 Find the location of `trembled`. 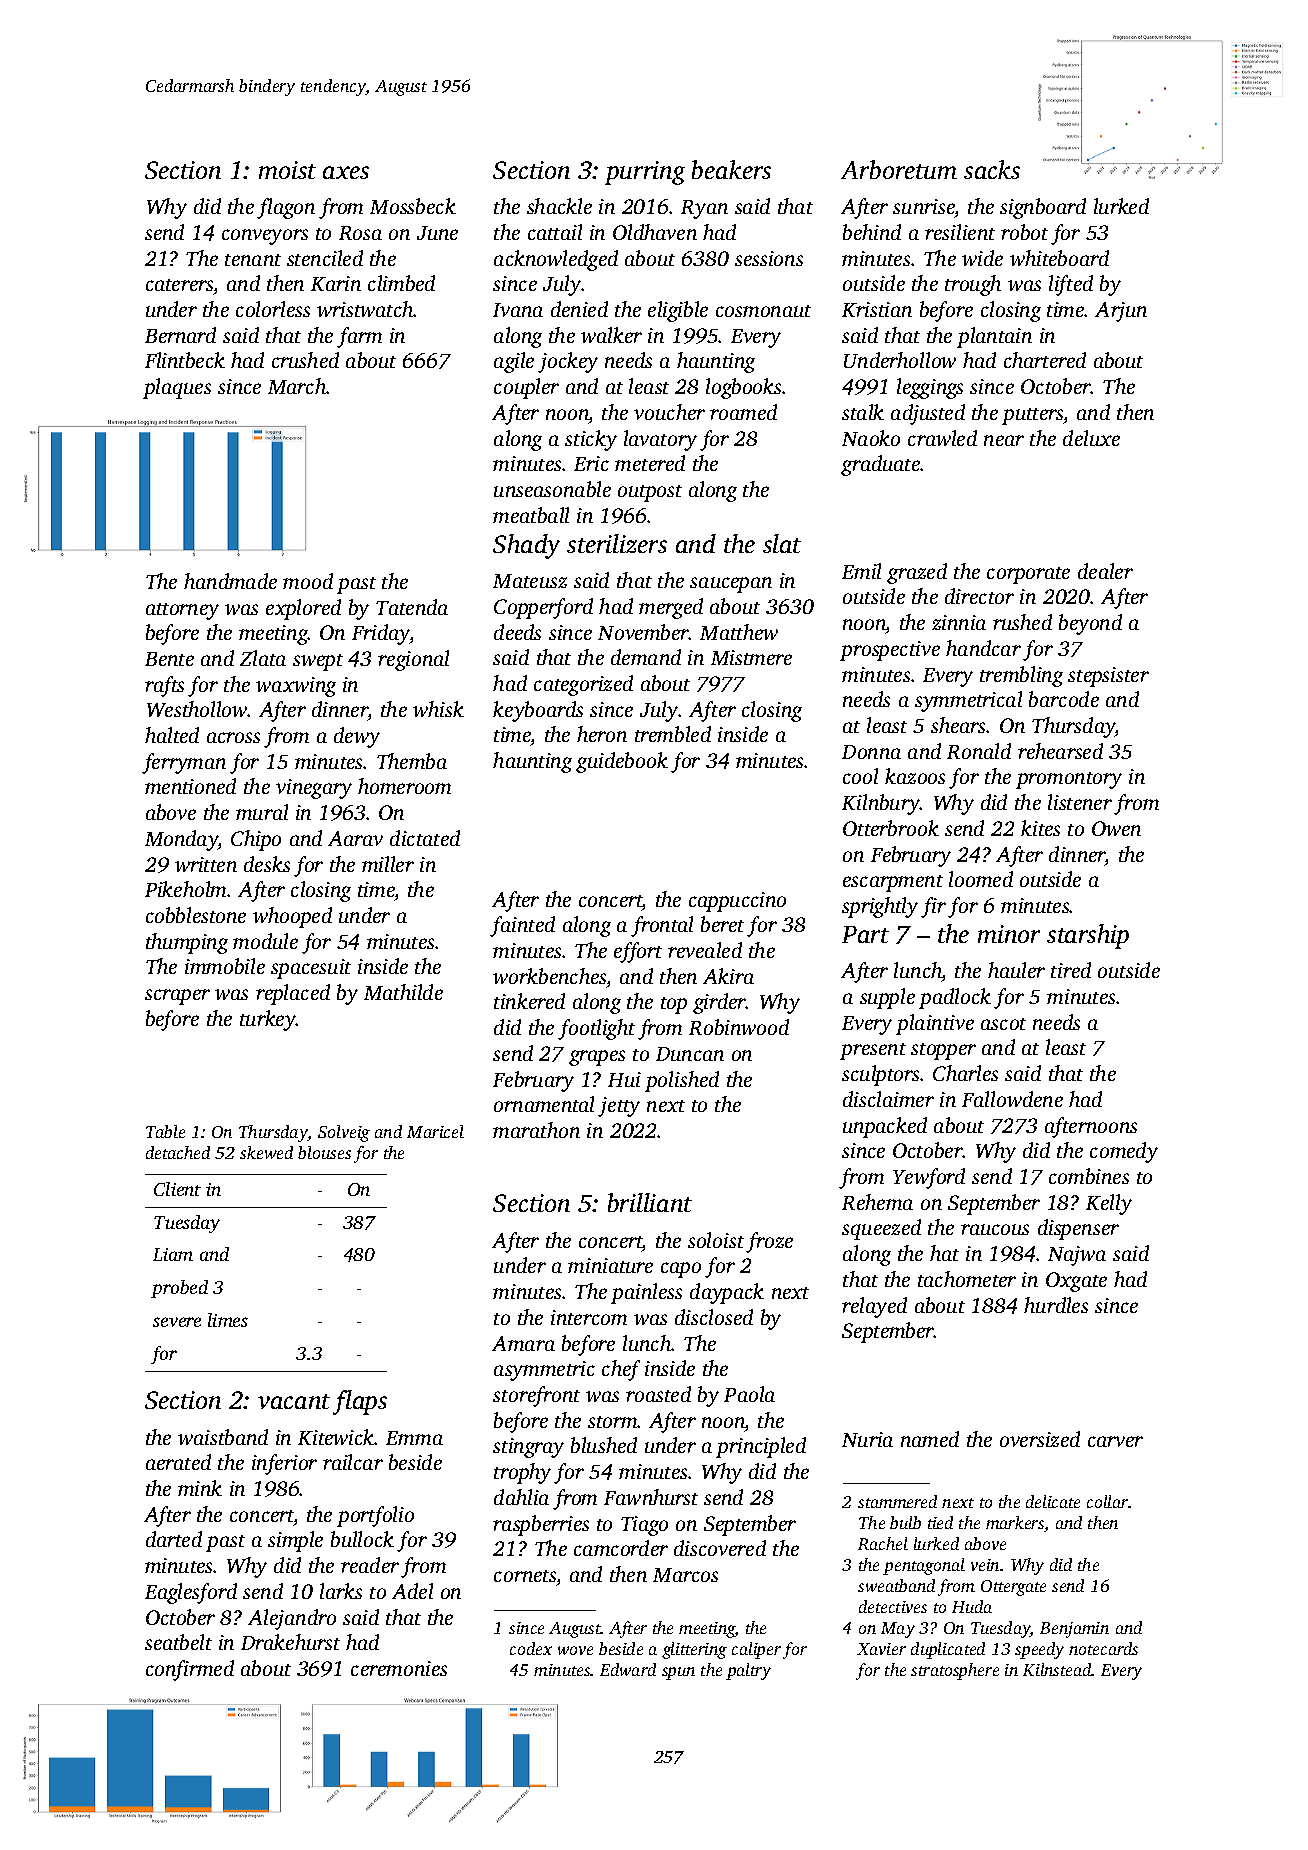

trembled is located at coordinates (673, 734).
